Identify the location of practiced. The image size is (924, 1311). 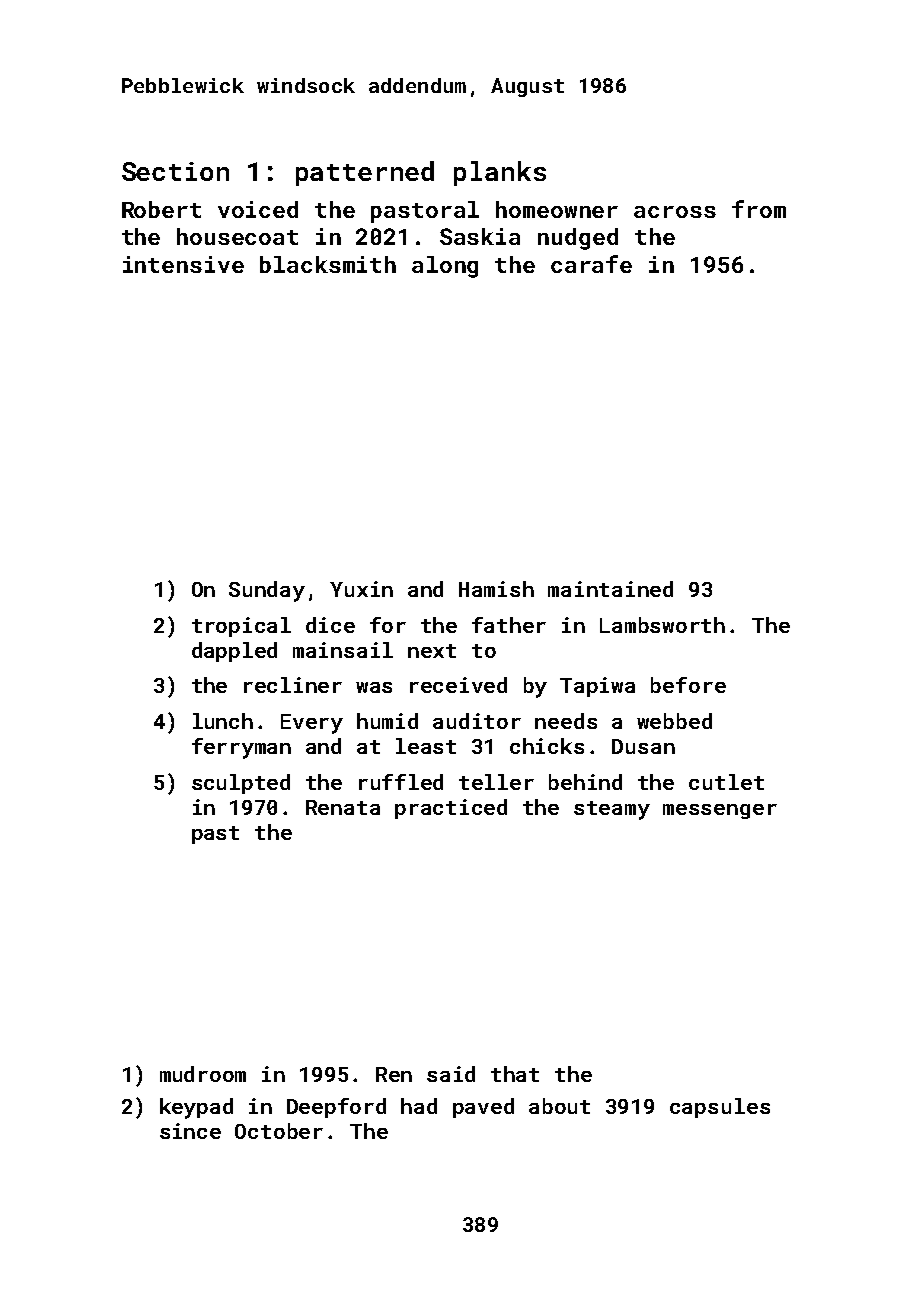
(451, 809).
